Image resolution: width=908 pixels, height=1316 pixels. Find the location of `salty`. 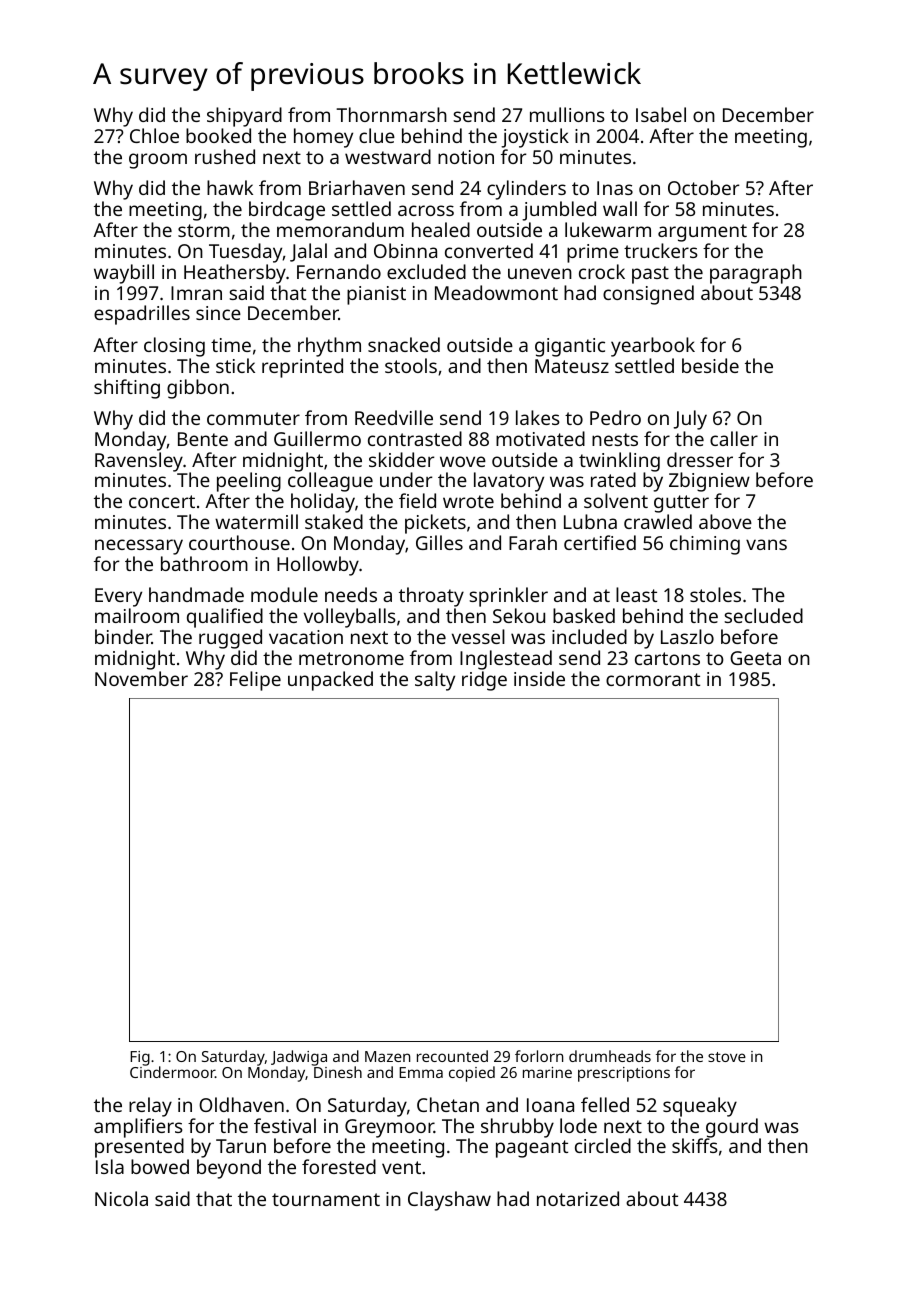

salty is located at coordinates (435, 681).
